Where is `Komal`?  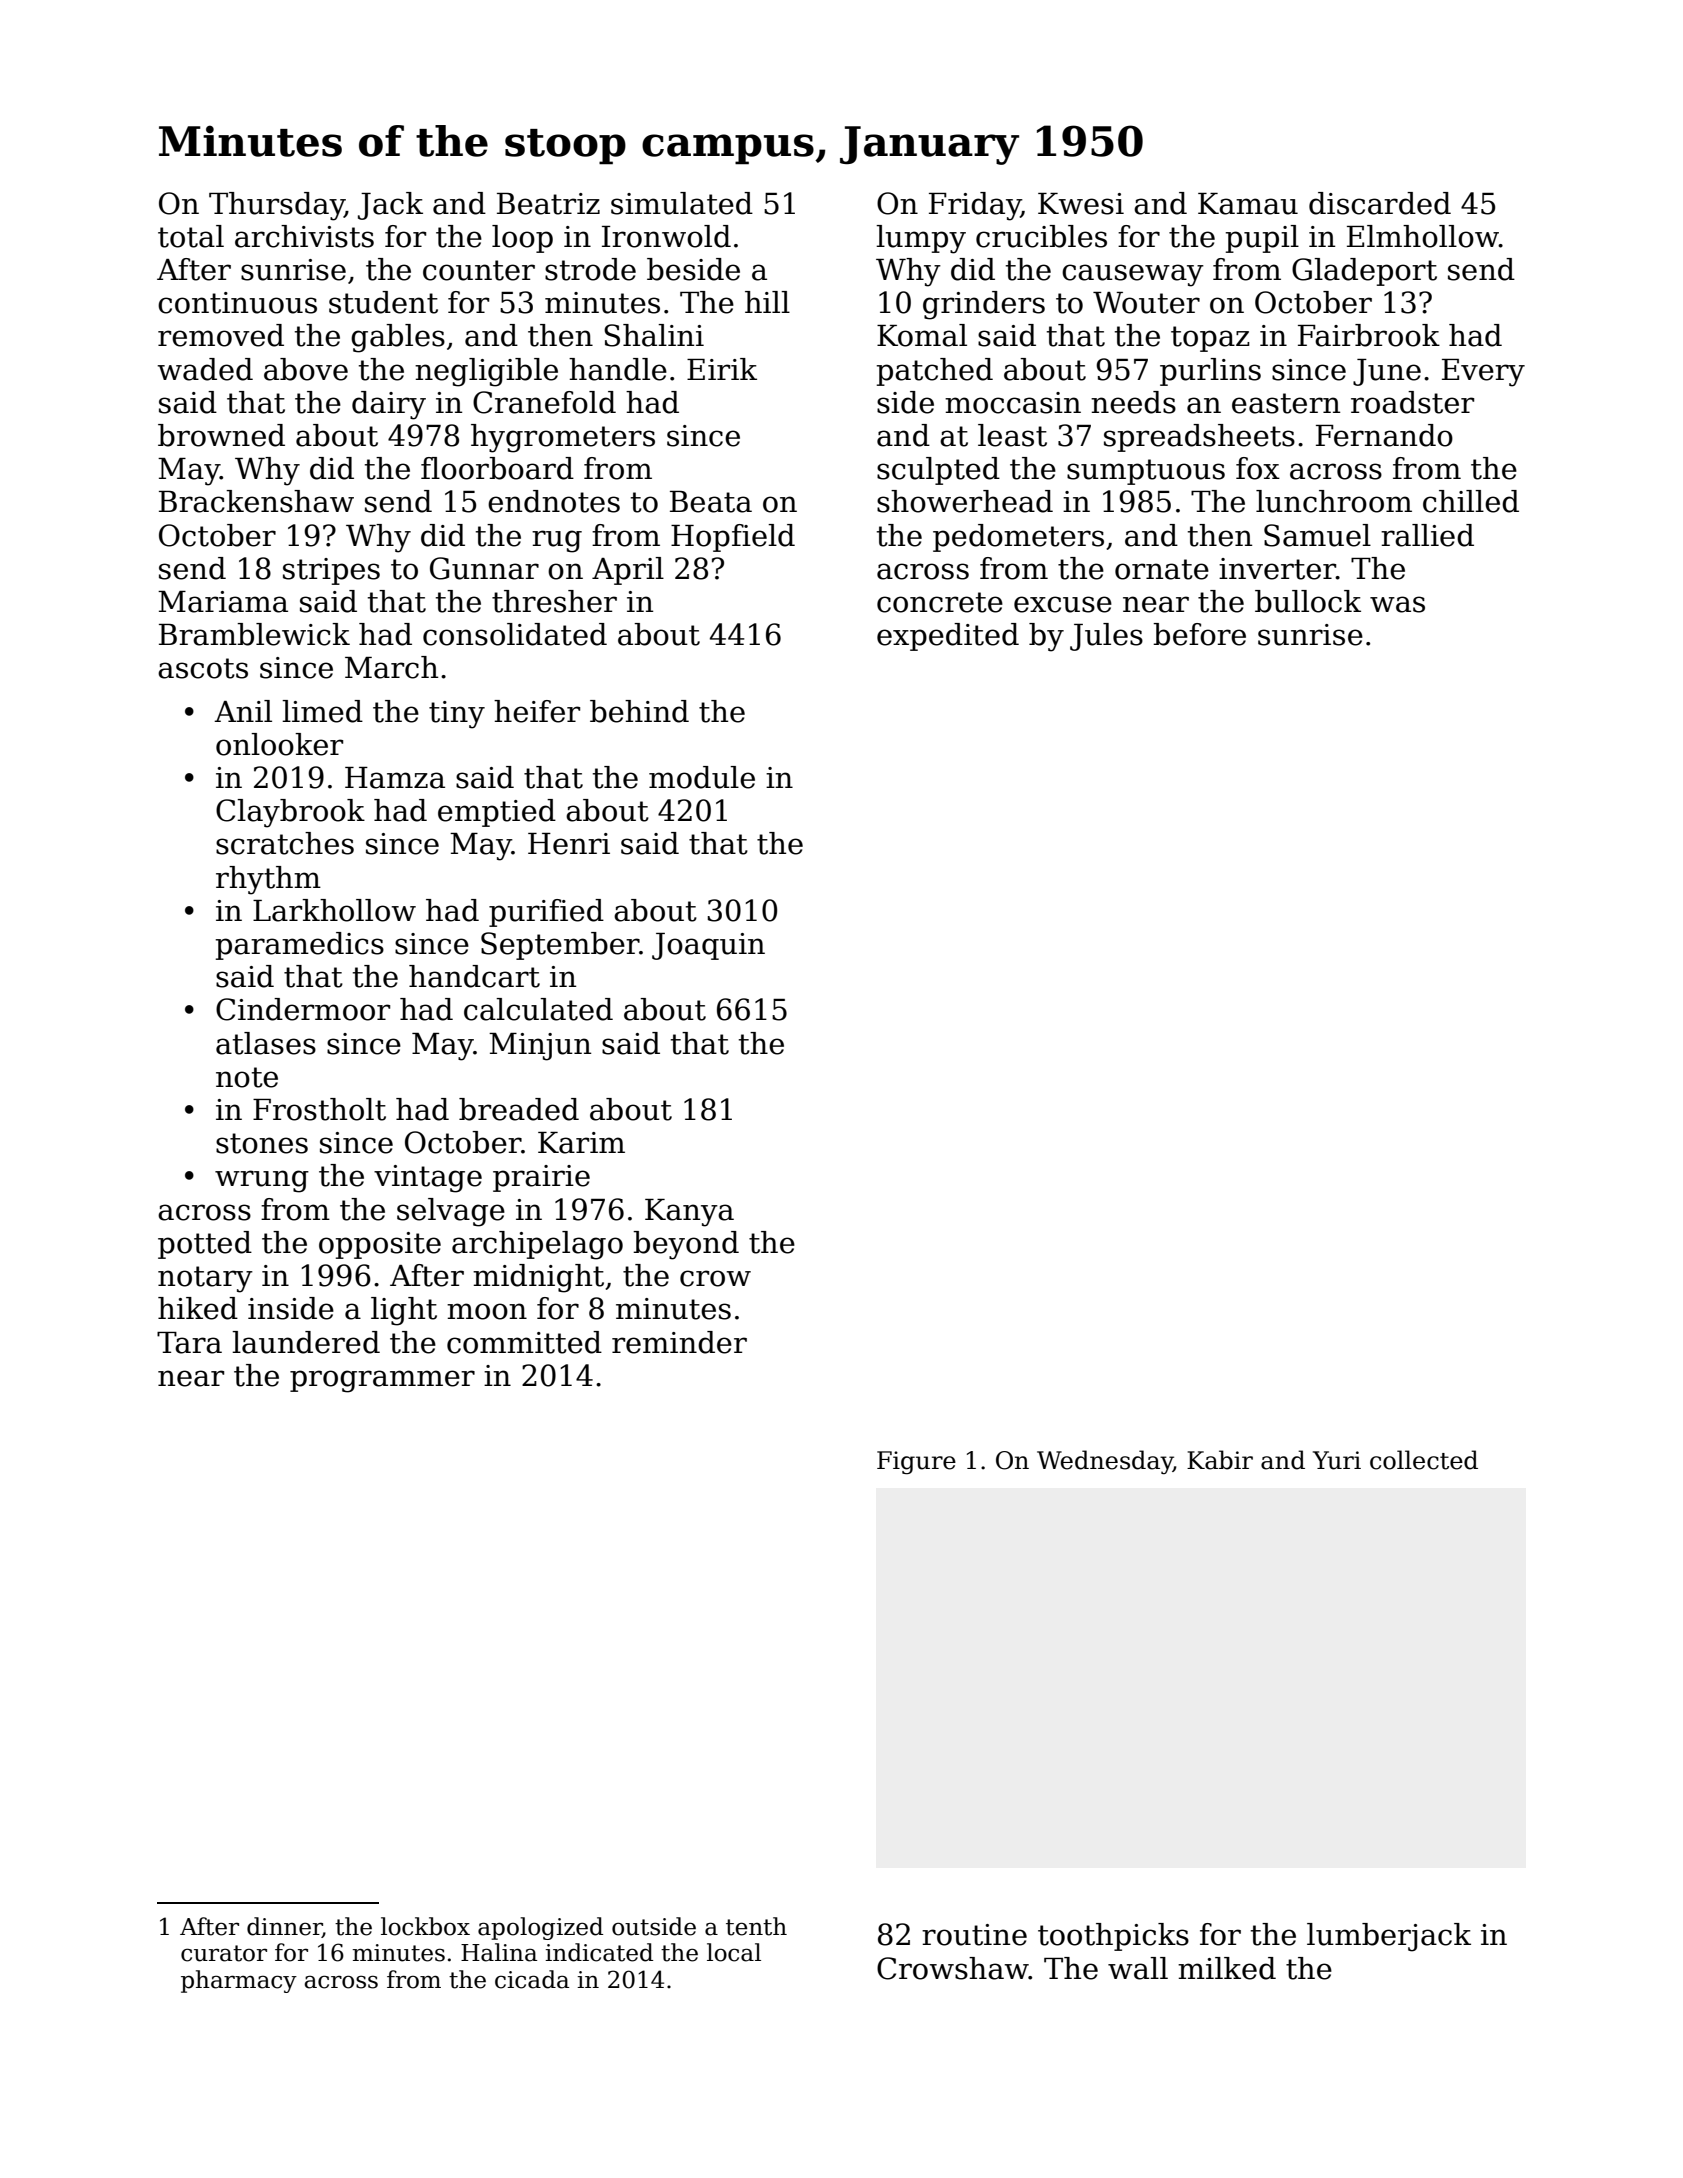 Komal is located at coordinates (922, 335).
